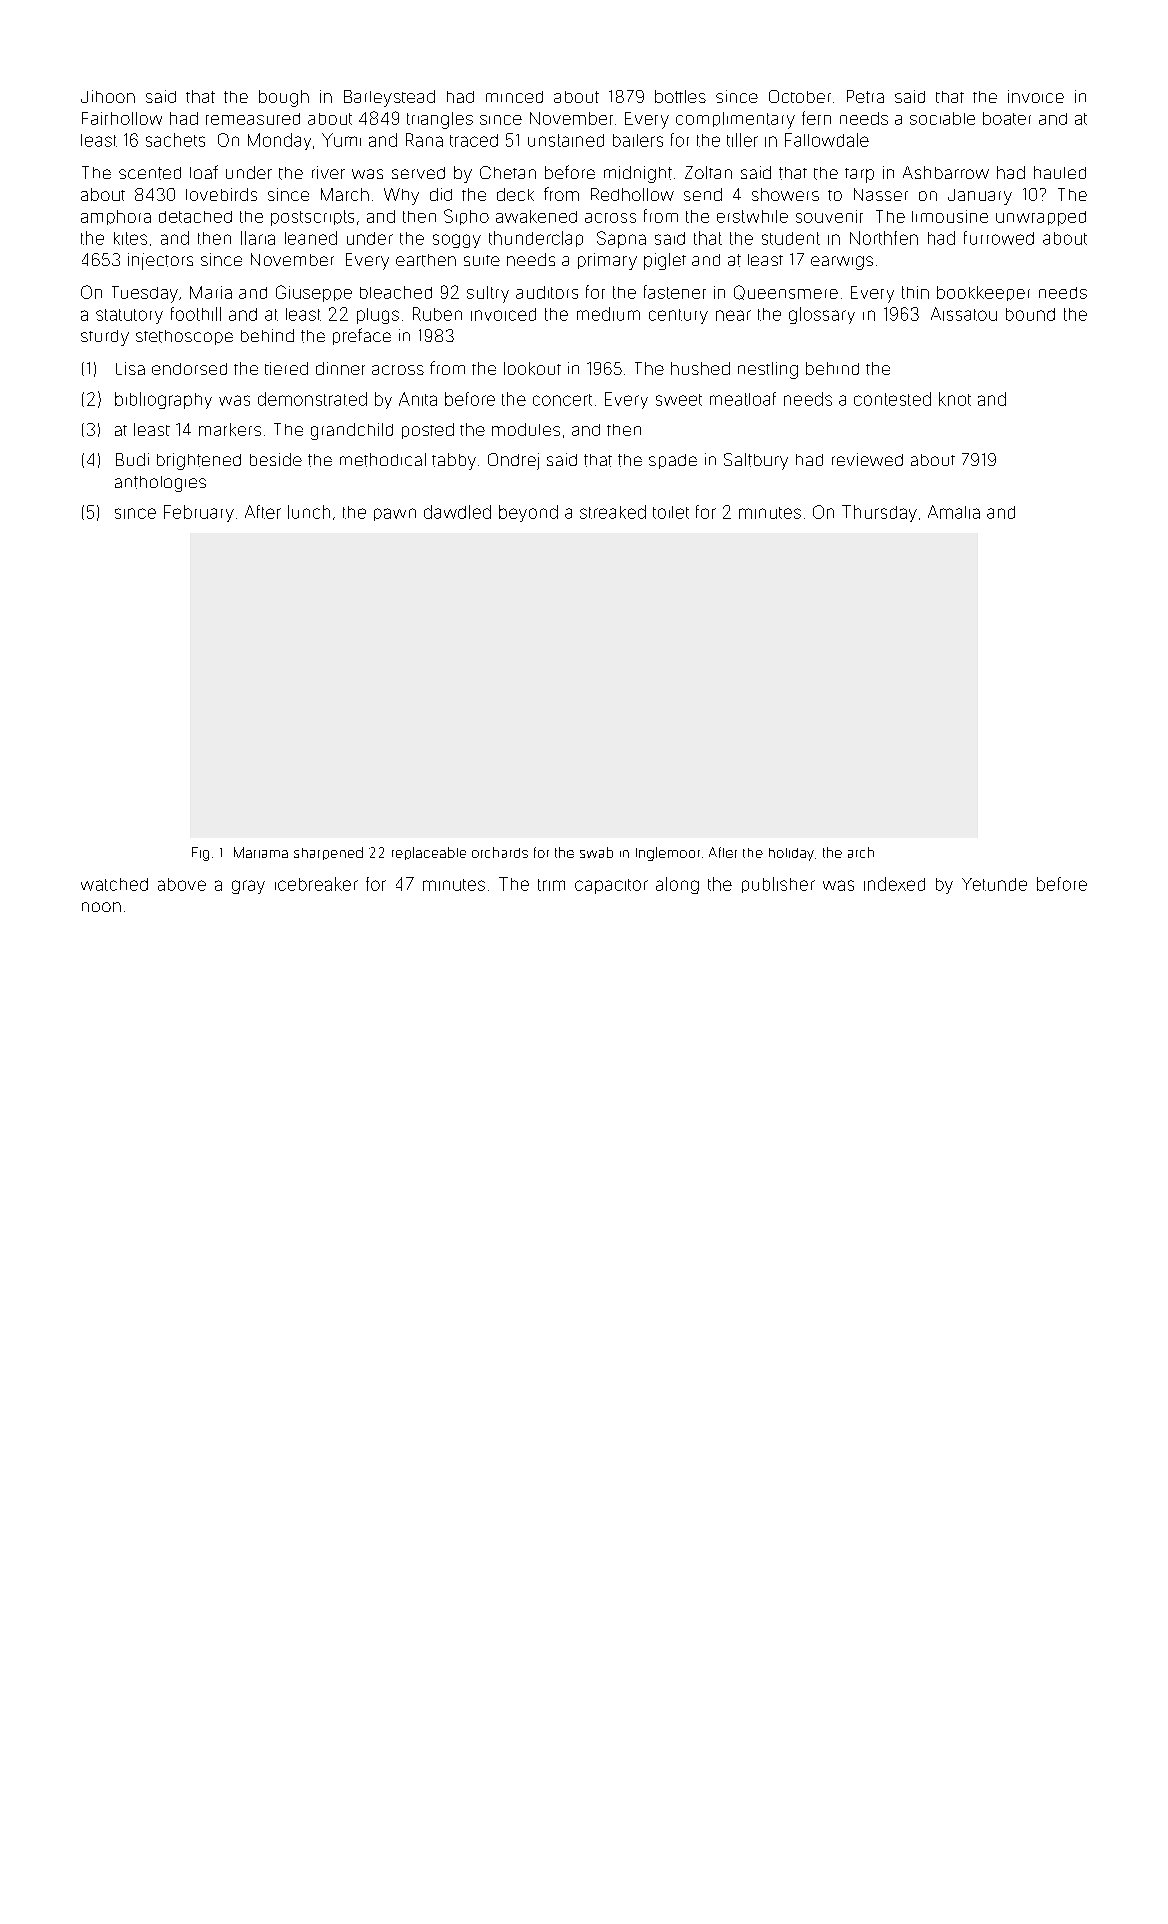  I want to click on Inglemoor, so click(668, 854).
